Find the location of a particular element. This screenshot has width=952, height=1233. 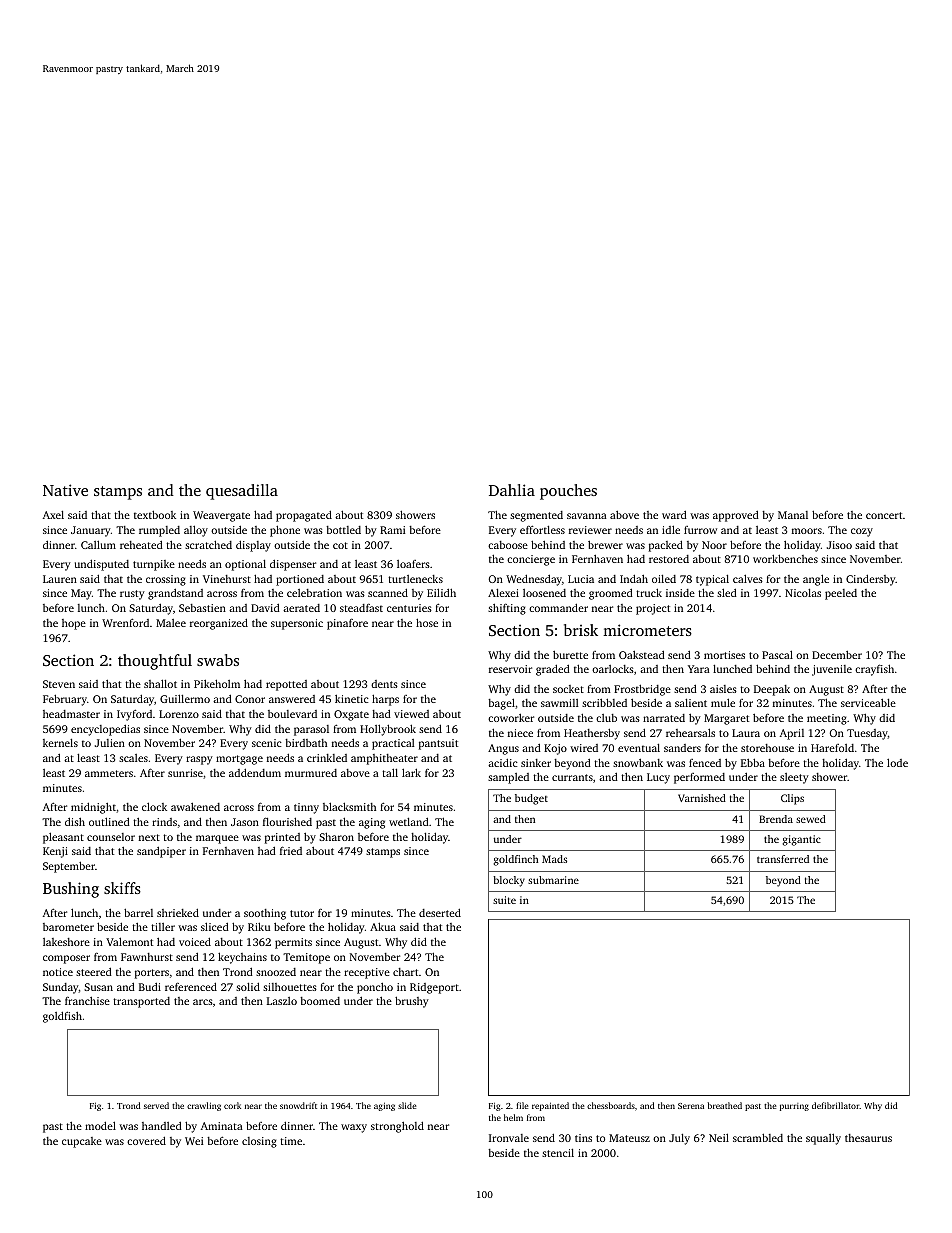

cot is located at coordinates (340, 545).
